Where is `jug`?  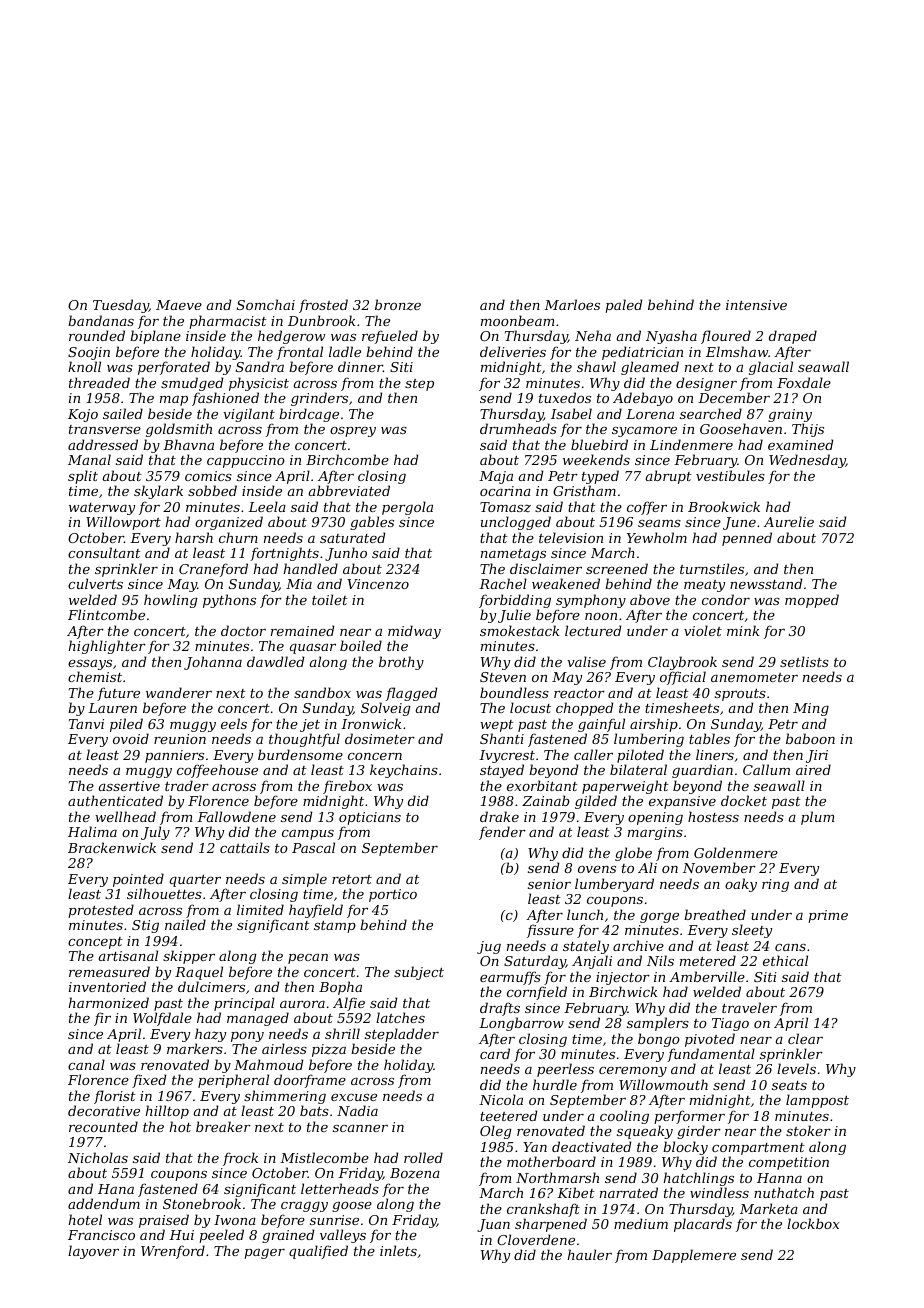
jug is located at coordinates (489, 947).
